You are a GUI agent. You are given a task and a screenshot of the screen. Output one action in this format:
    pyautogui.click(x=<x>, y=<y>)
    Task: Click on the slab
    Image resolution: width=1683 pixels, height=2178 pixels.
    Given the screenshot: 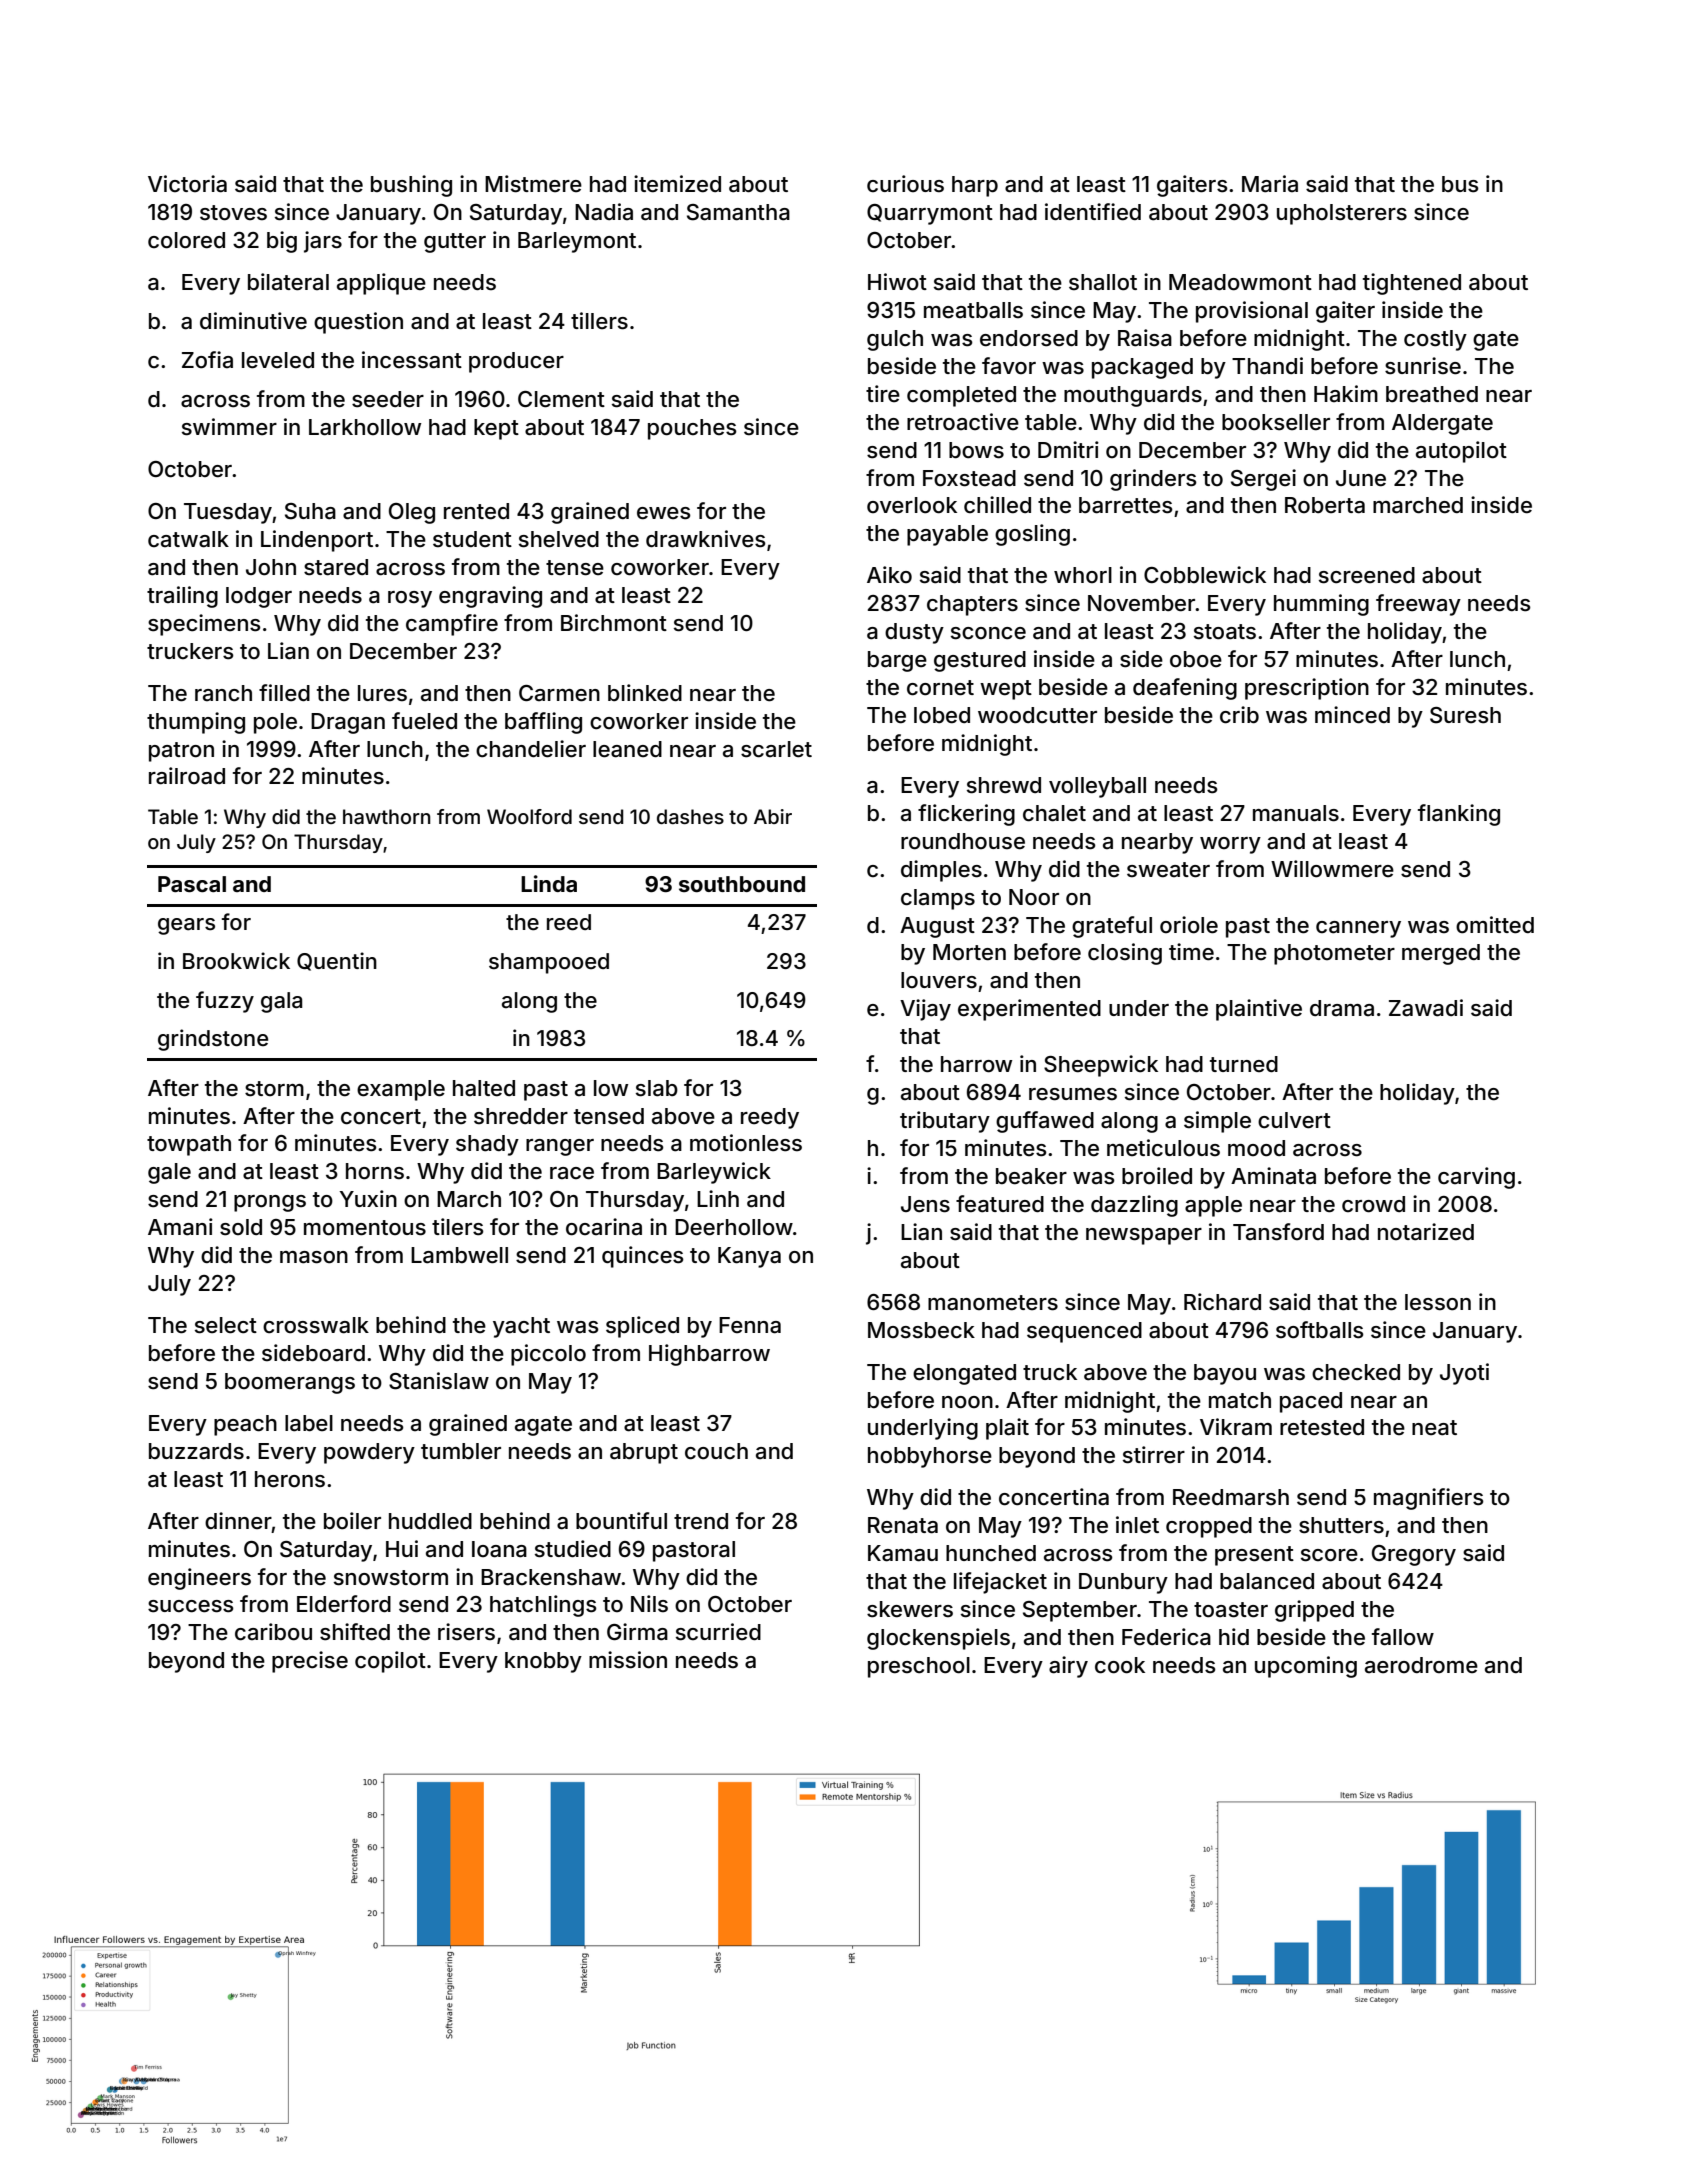 What is the action you would take?
    pyautogui.click(x=657, y=1088)
